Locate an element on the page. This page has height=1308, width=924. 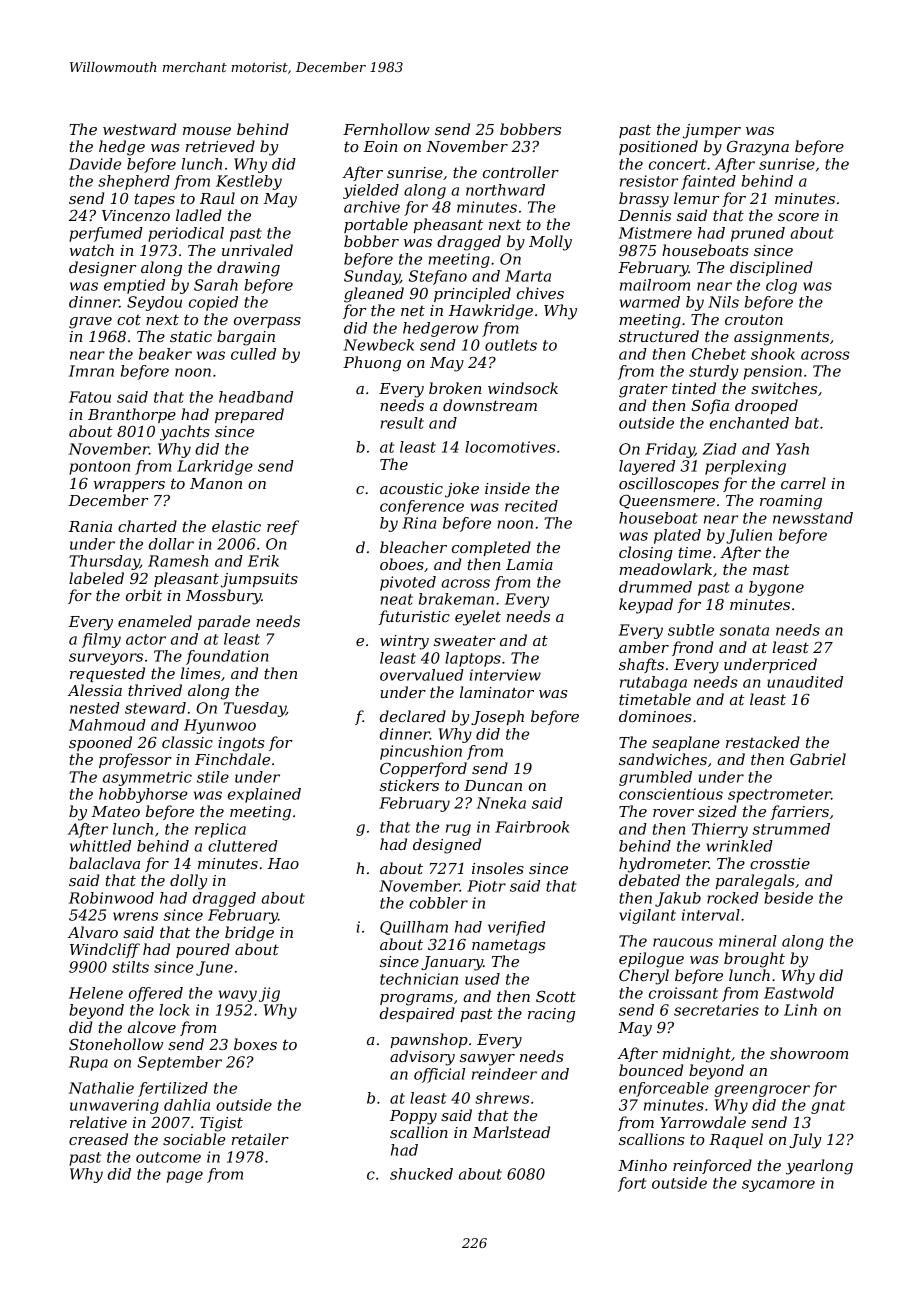
strummed is located at coordinates (791, 829).
